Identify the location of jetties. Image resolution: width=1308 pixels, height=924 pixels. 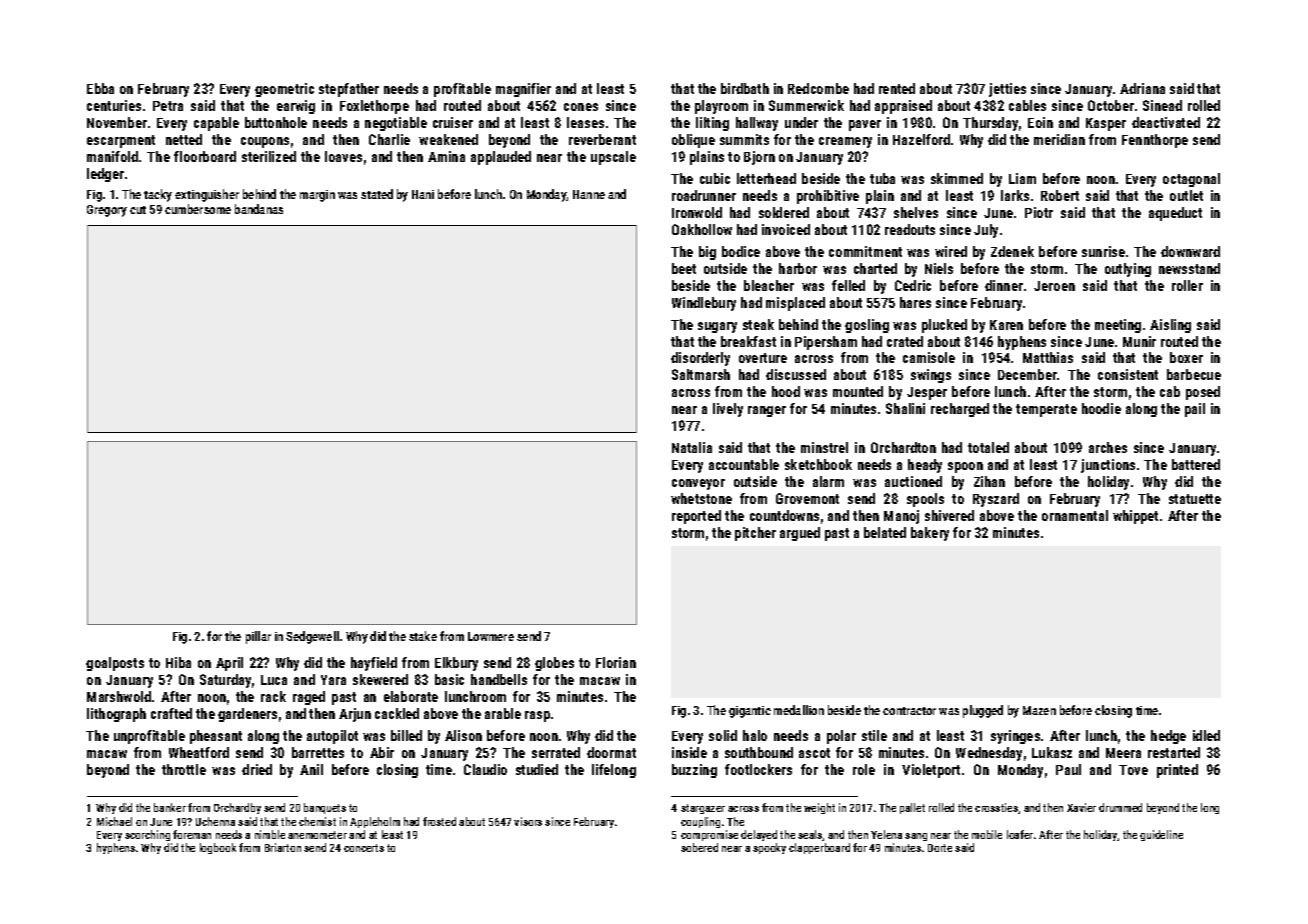
(1007, 90).
